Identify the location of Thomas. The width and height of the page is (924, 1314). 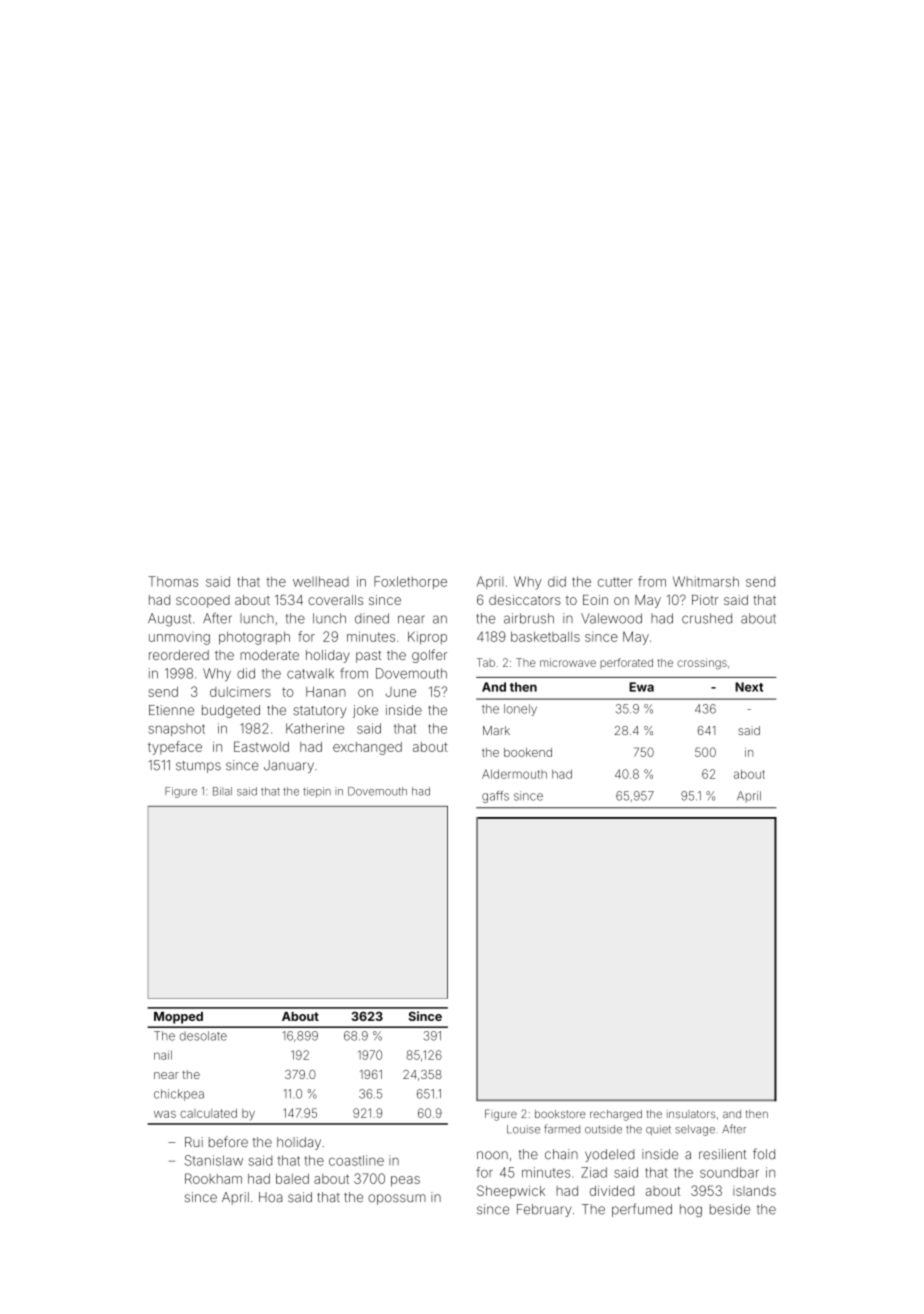
(173, 581).
